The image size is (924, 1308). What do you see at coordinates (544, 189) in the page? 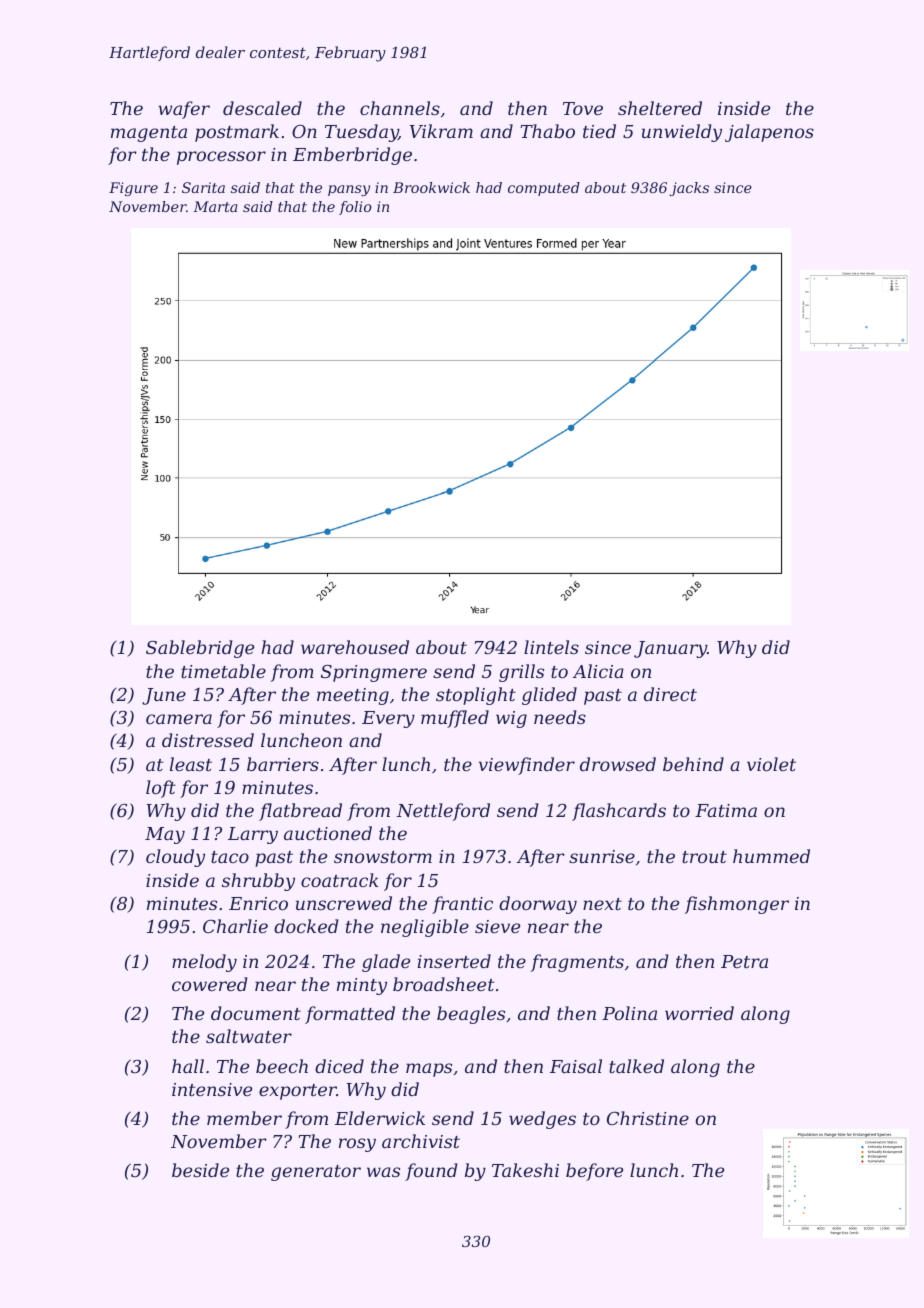
I see `computed` at bounding box center [544, 189].
